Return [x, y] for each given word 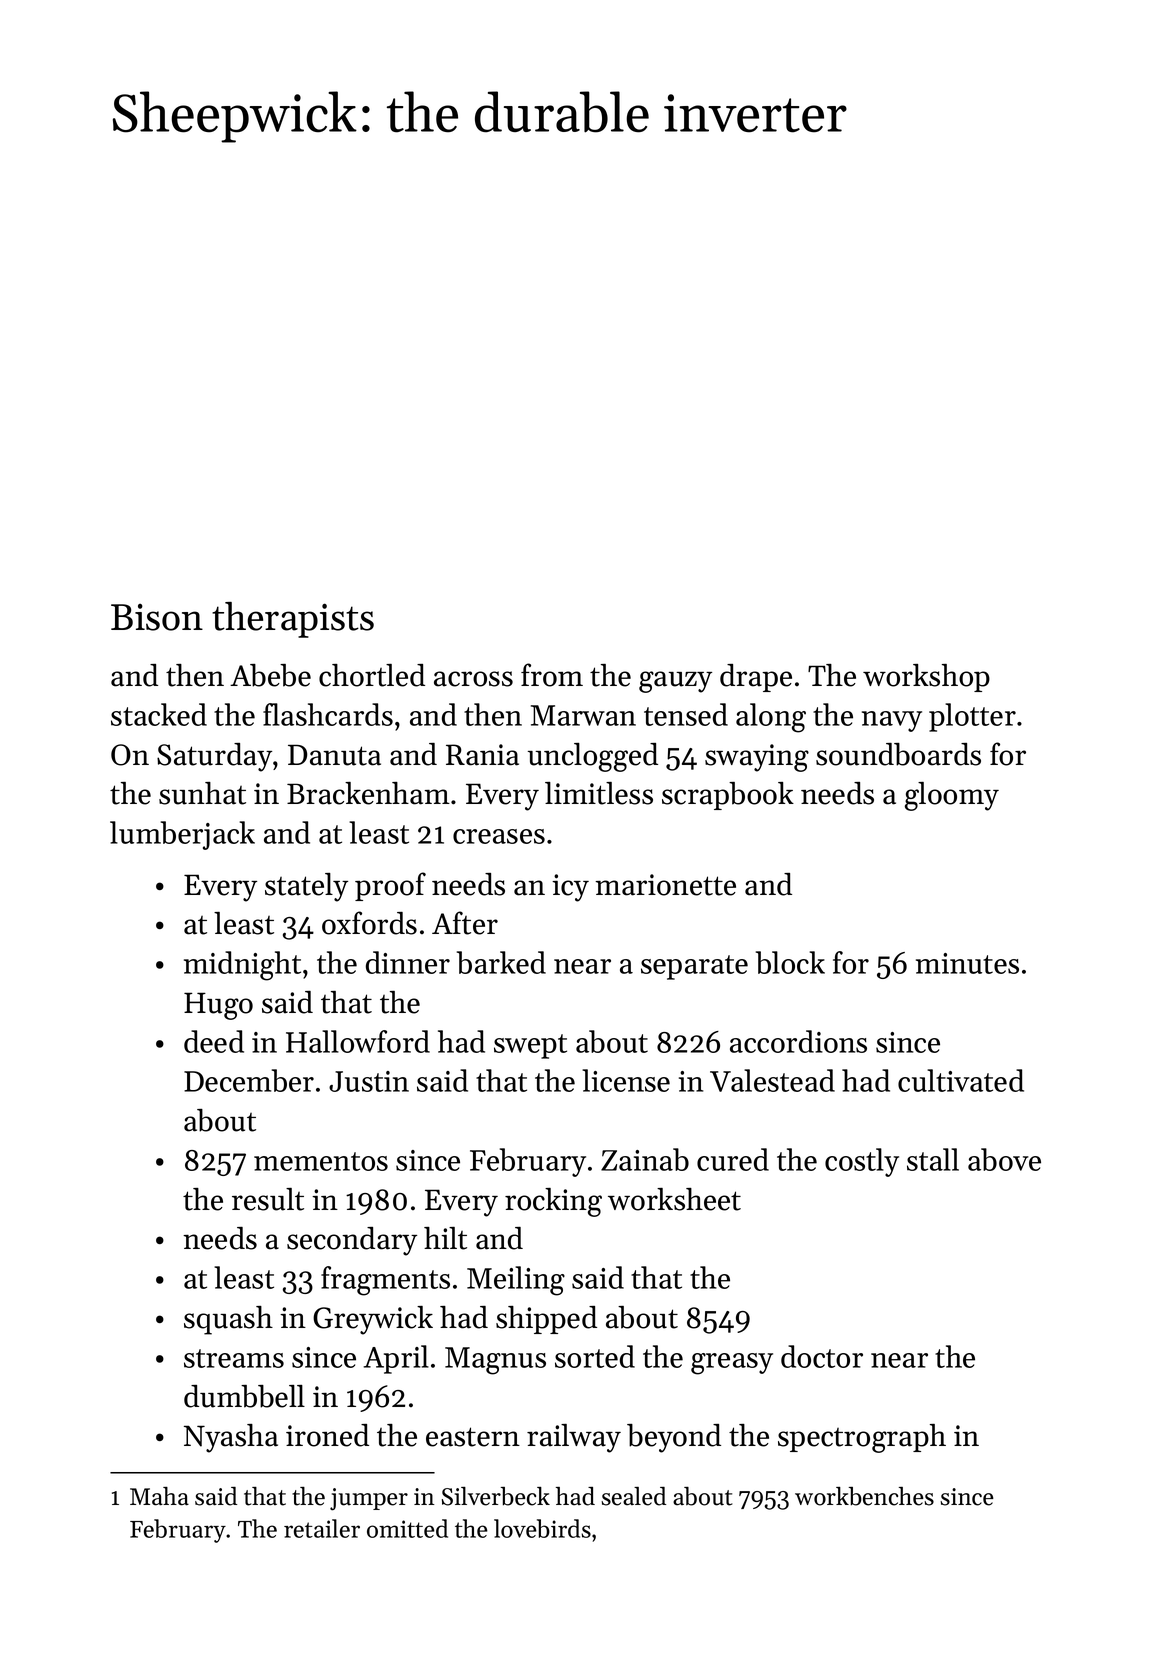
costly [862, 1162]
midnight [242, 966]
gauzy [675, 682]
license [626, 1080]
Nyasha [231, 1438]
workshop [926, 678]
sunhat [202, 793]
